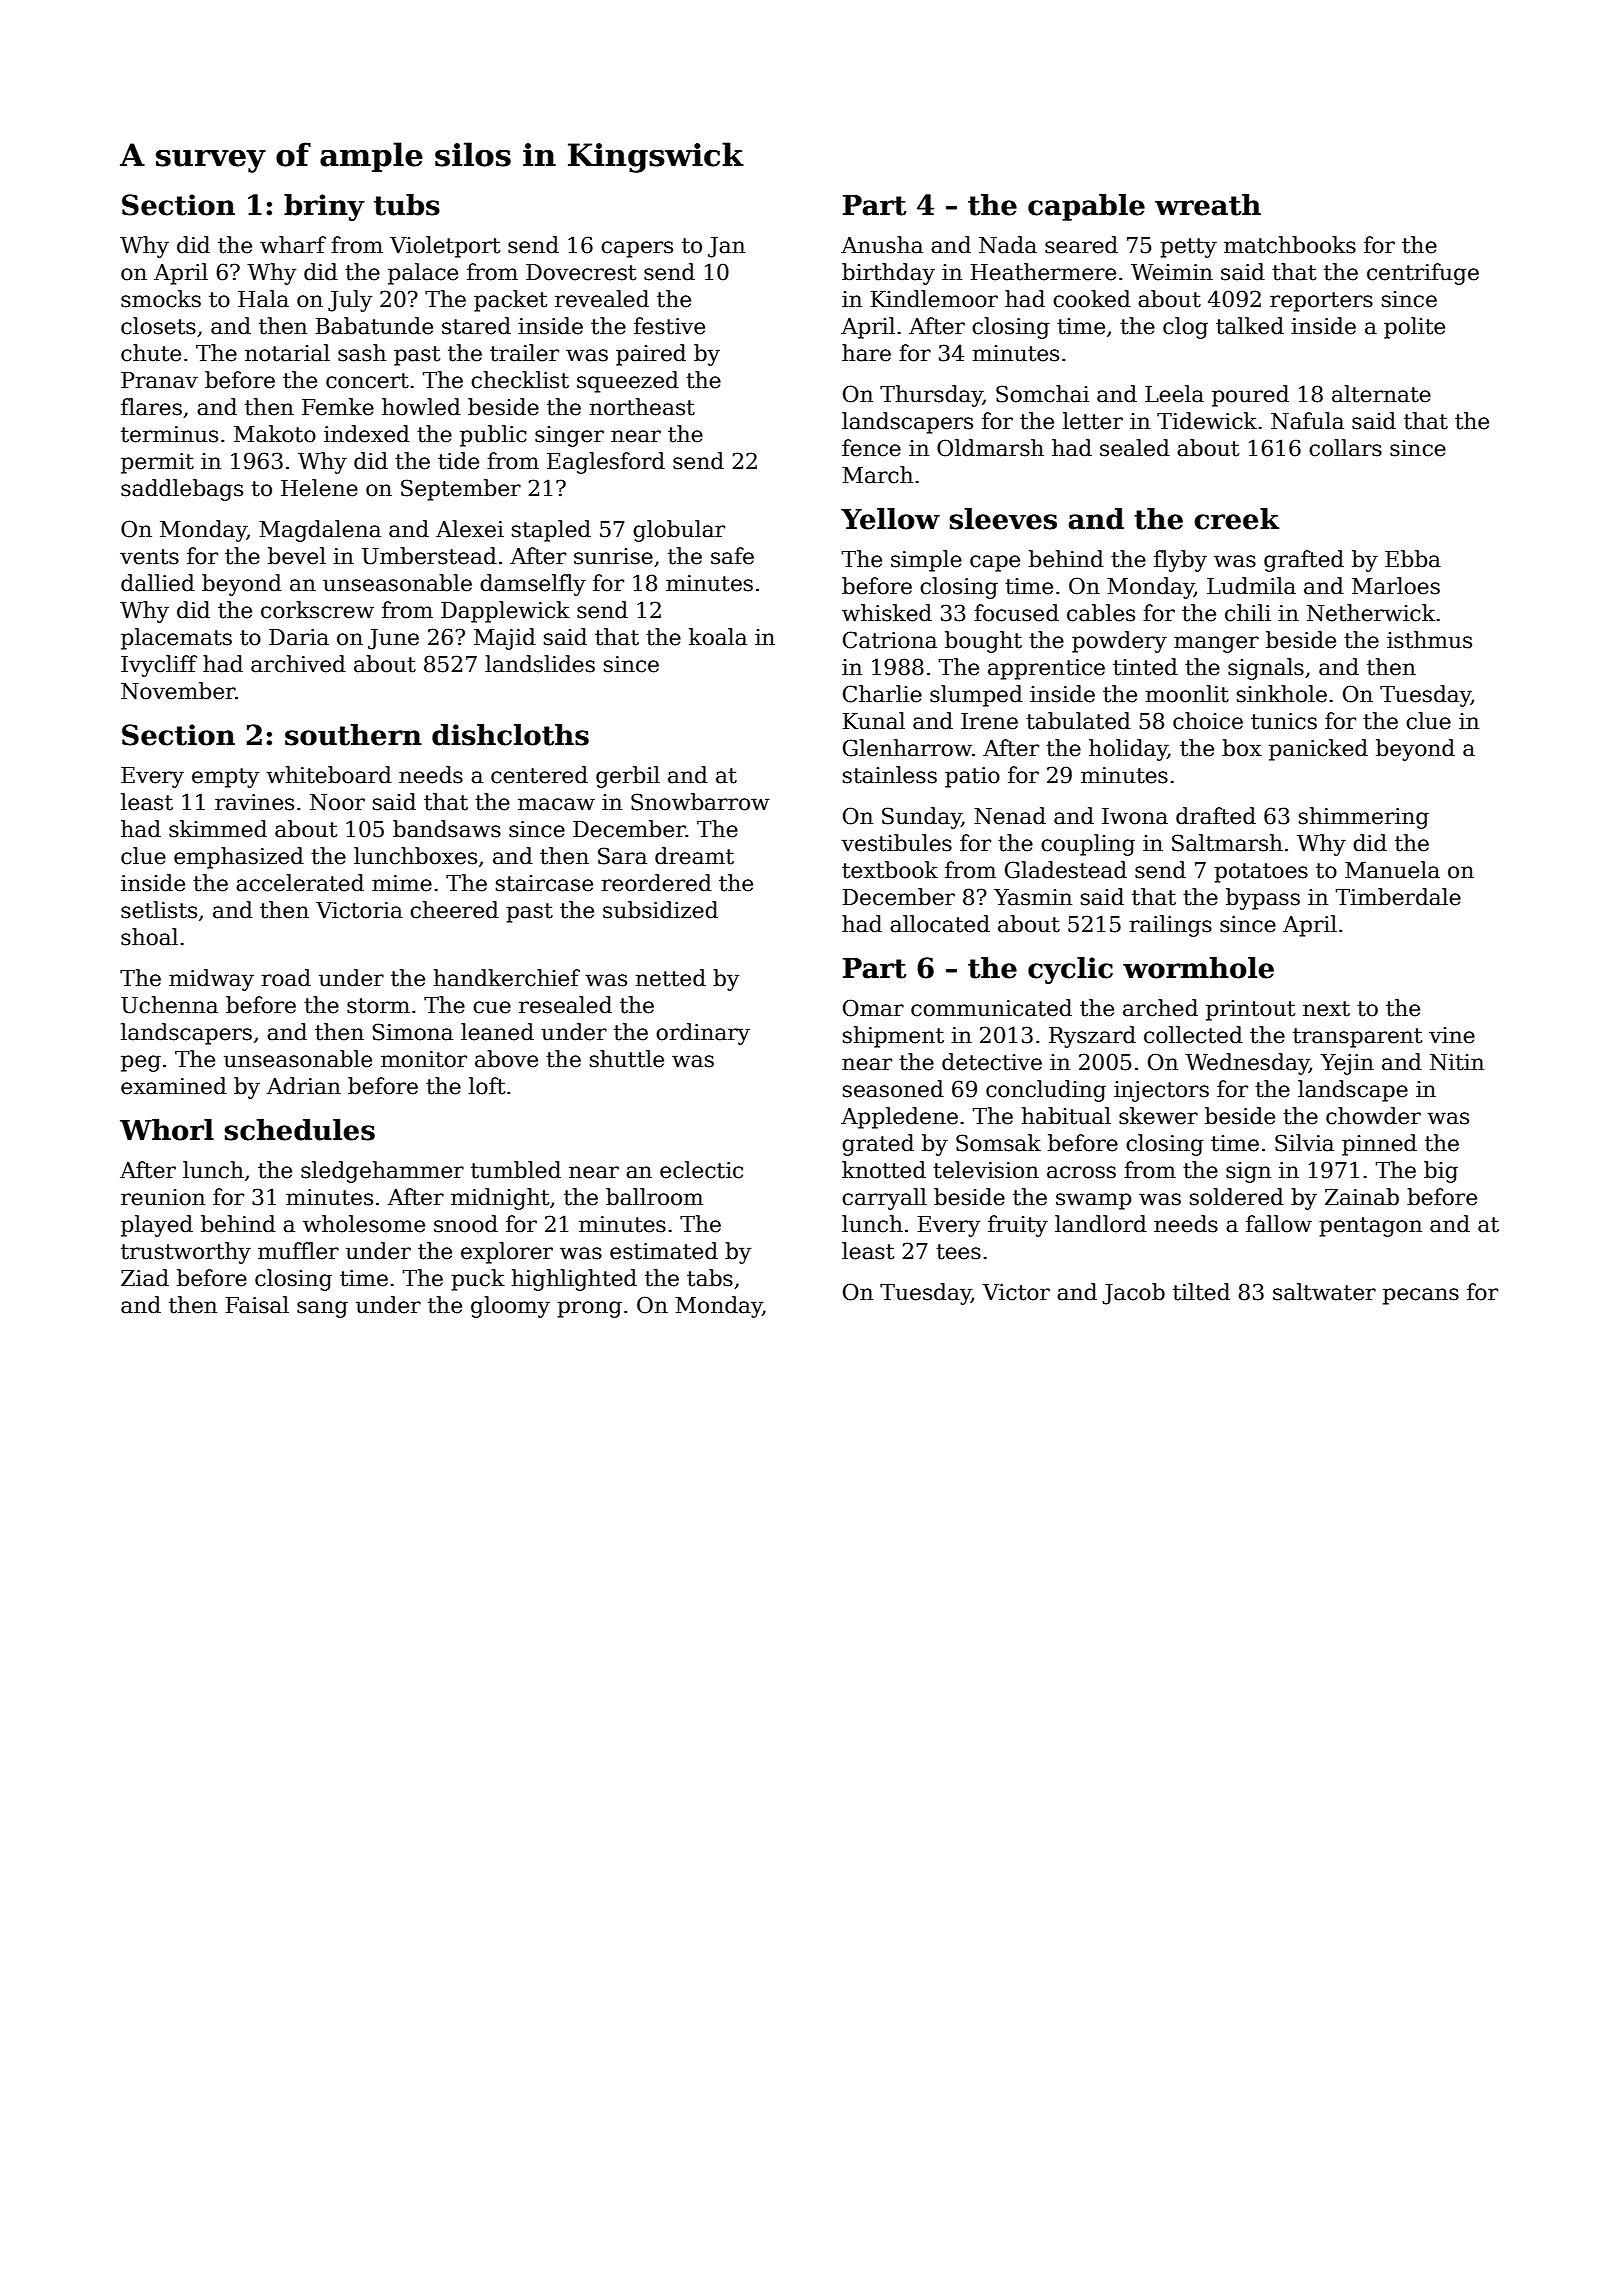 The height and width of the screenshot is (2292, 1620). I want to click on Majid, so click(505, 639).
